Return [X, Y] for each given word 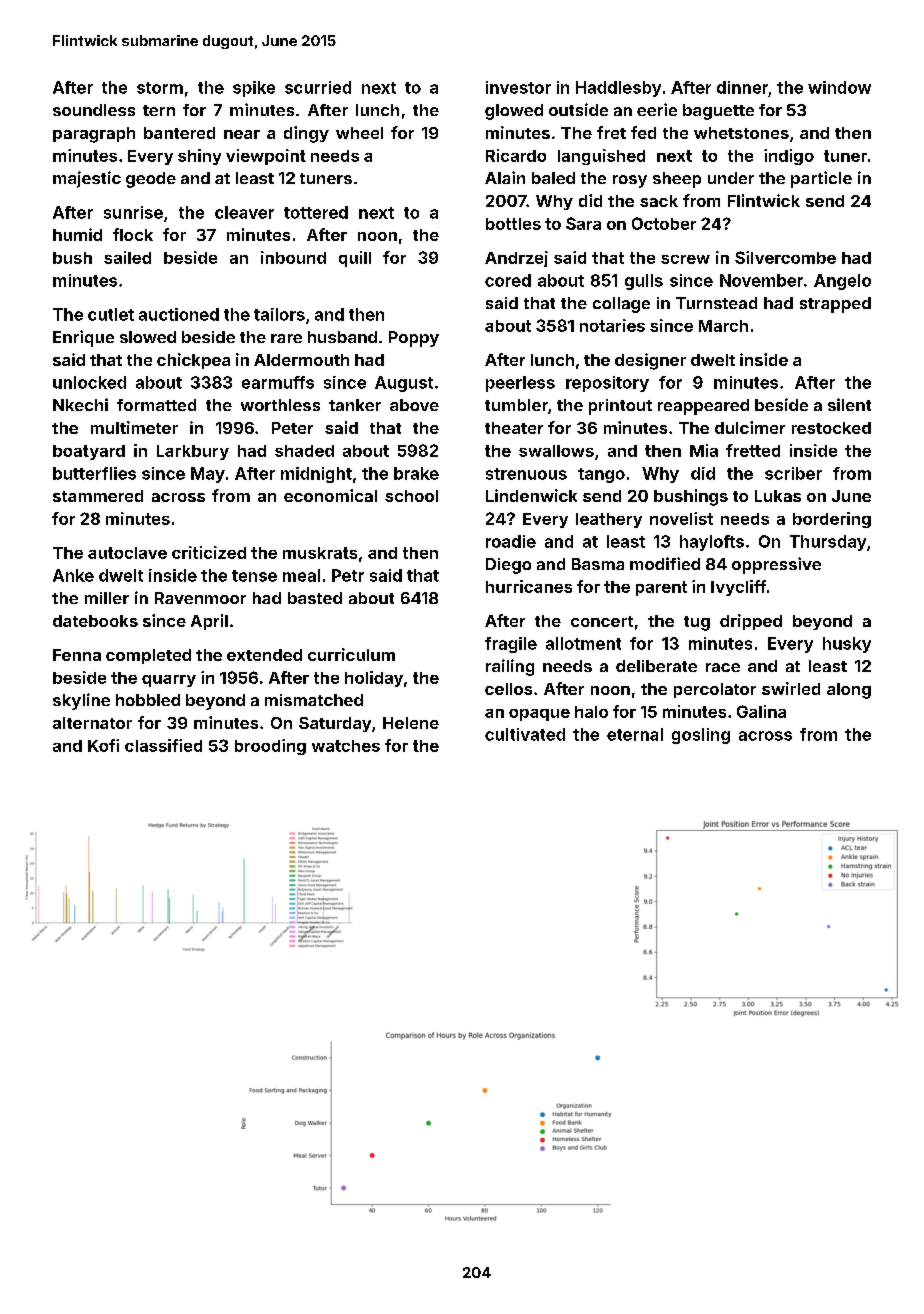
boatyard [89, 452]
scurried [318, 87]
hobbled [148, 700]
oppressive [776, 565]
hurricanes [529, 586]
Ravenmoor [200, 598]
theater [514, 428]
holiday [374, 679]
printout [620, 407]
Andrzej [516, 259]
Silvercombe [785, 257]
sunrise [133, 212]
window [839, 87]
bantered [179, 133]
